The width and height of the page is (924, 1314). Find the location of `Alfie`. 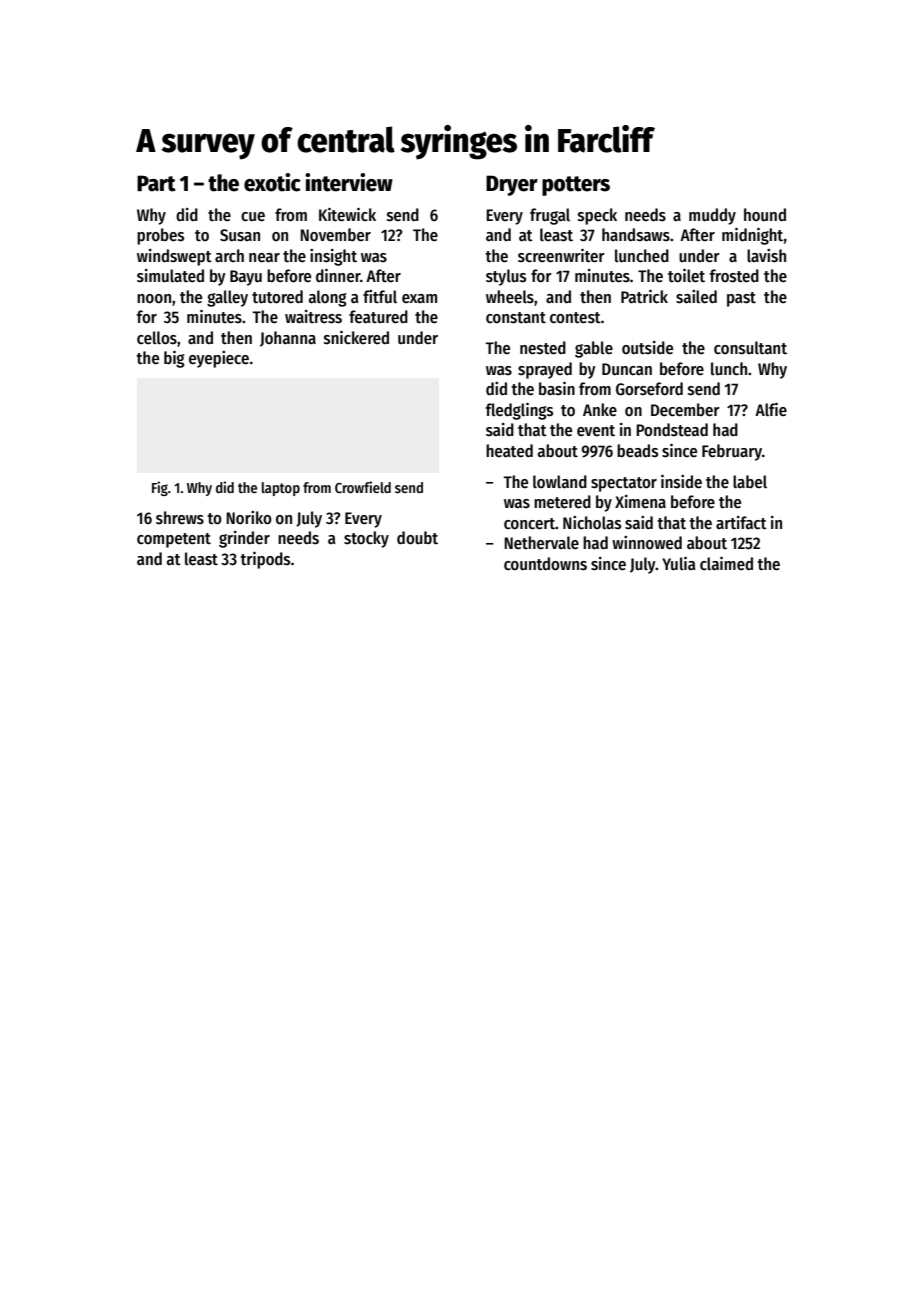

Alfie is located at coordinates (771, 410).
